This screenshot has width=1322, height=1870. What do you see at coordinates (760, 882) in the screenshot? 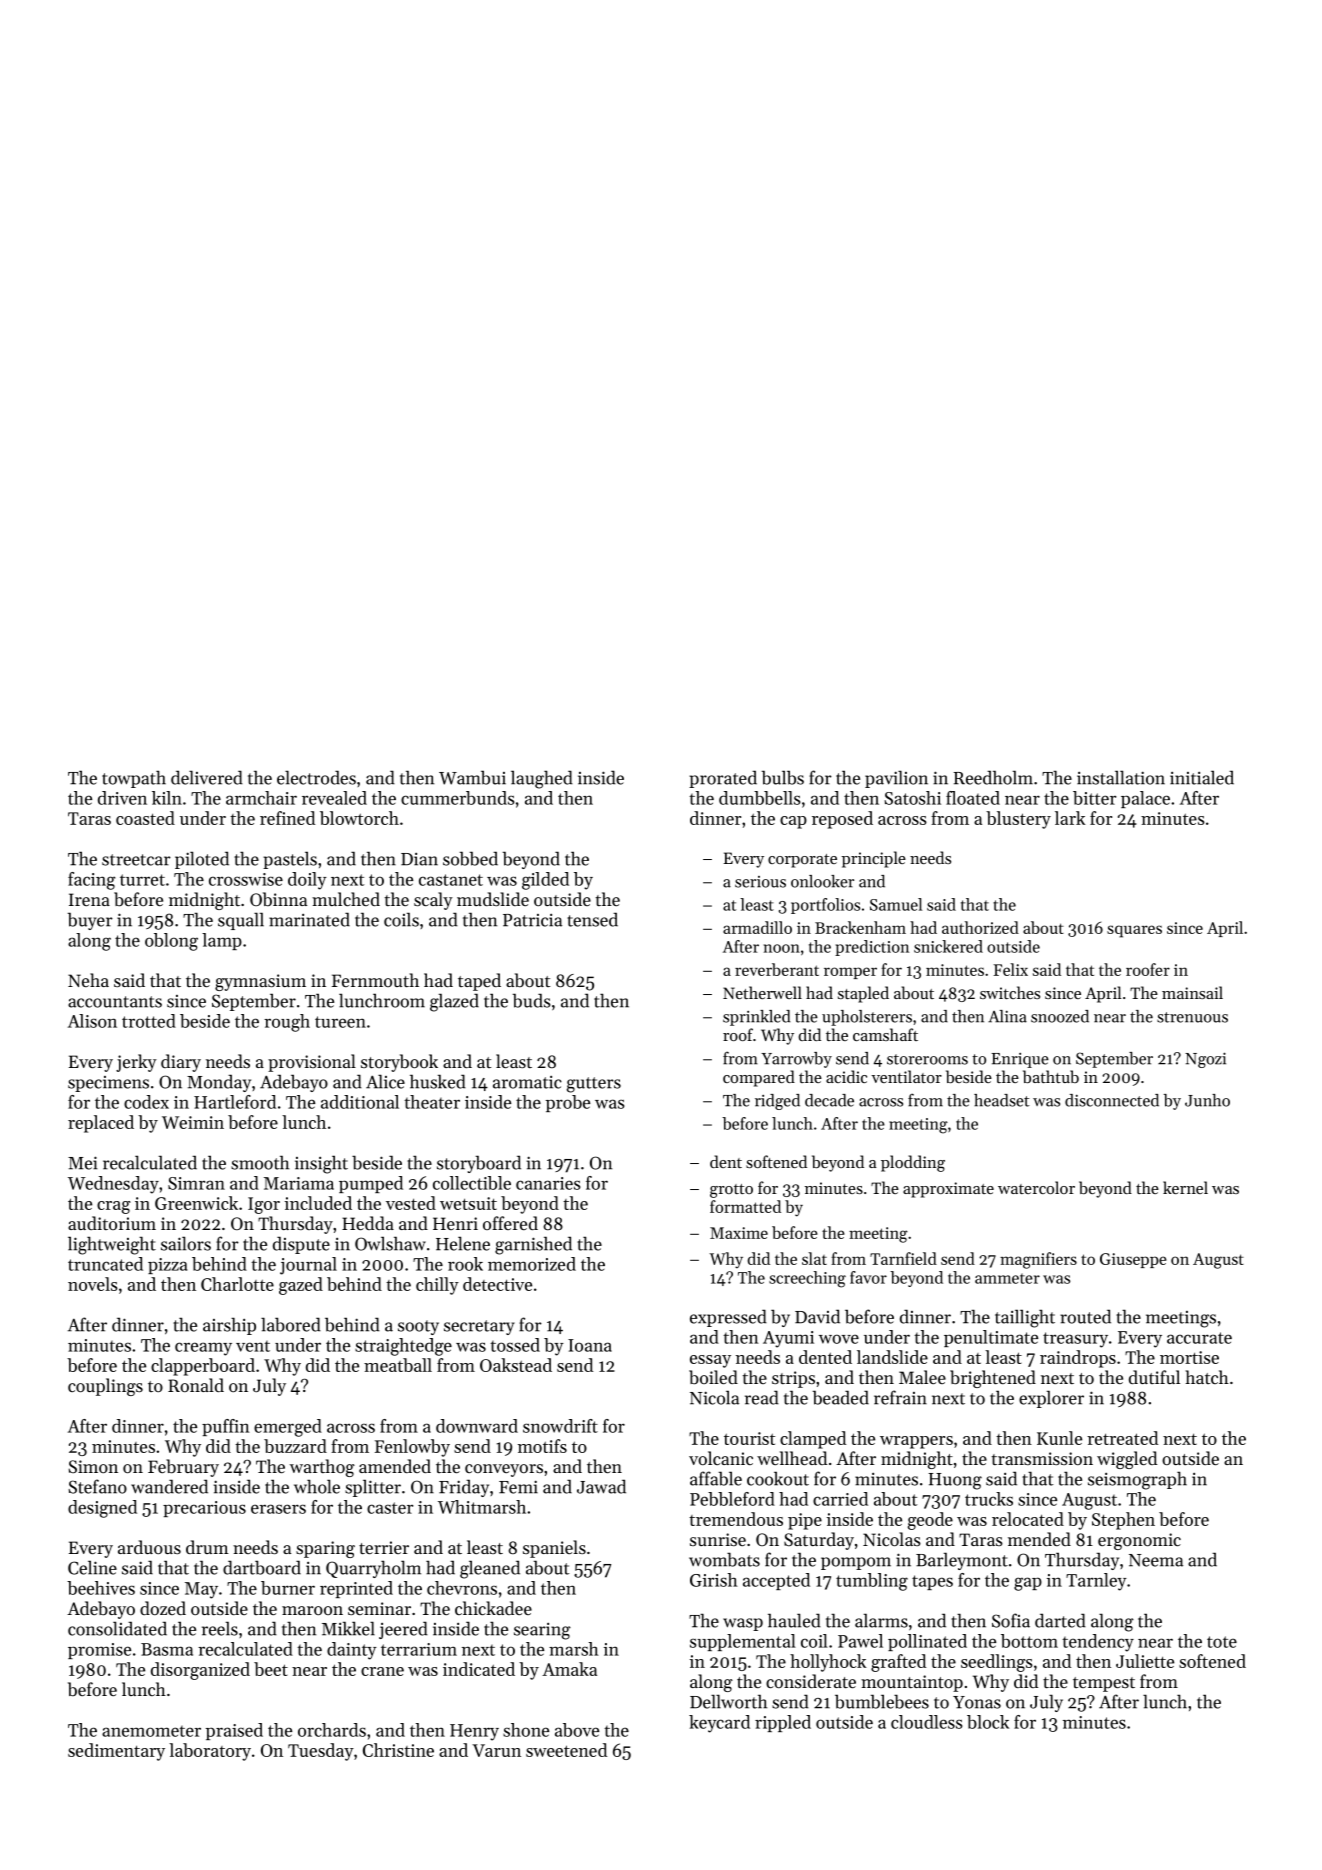
I see `serious` at bounding box center [760, 882].
